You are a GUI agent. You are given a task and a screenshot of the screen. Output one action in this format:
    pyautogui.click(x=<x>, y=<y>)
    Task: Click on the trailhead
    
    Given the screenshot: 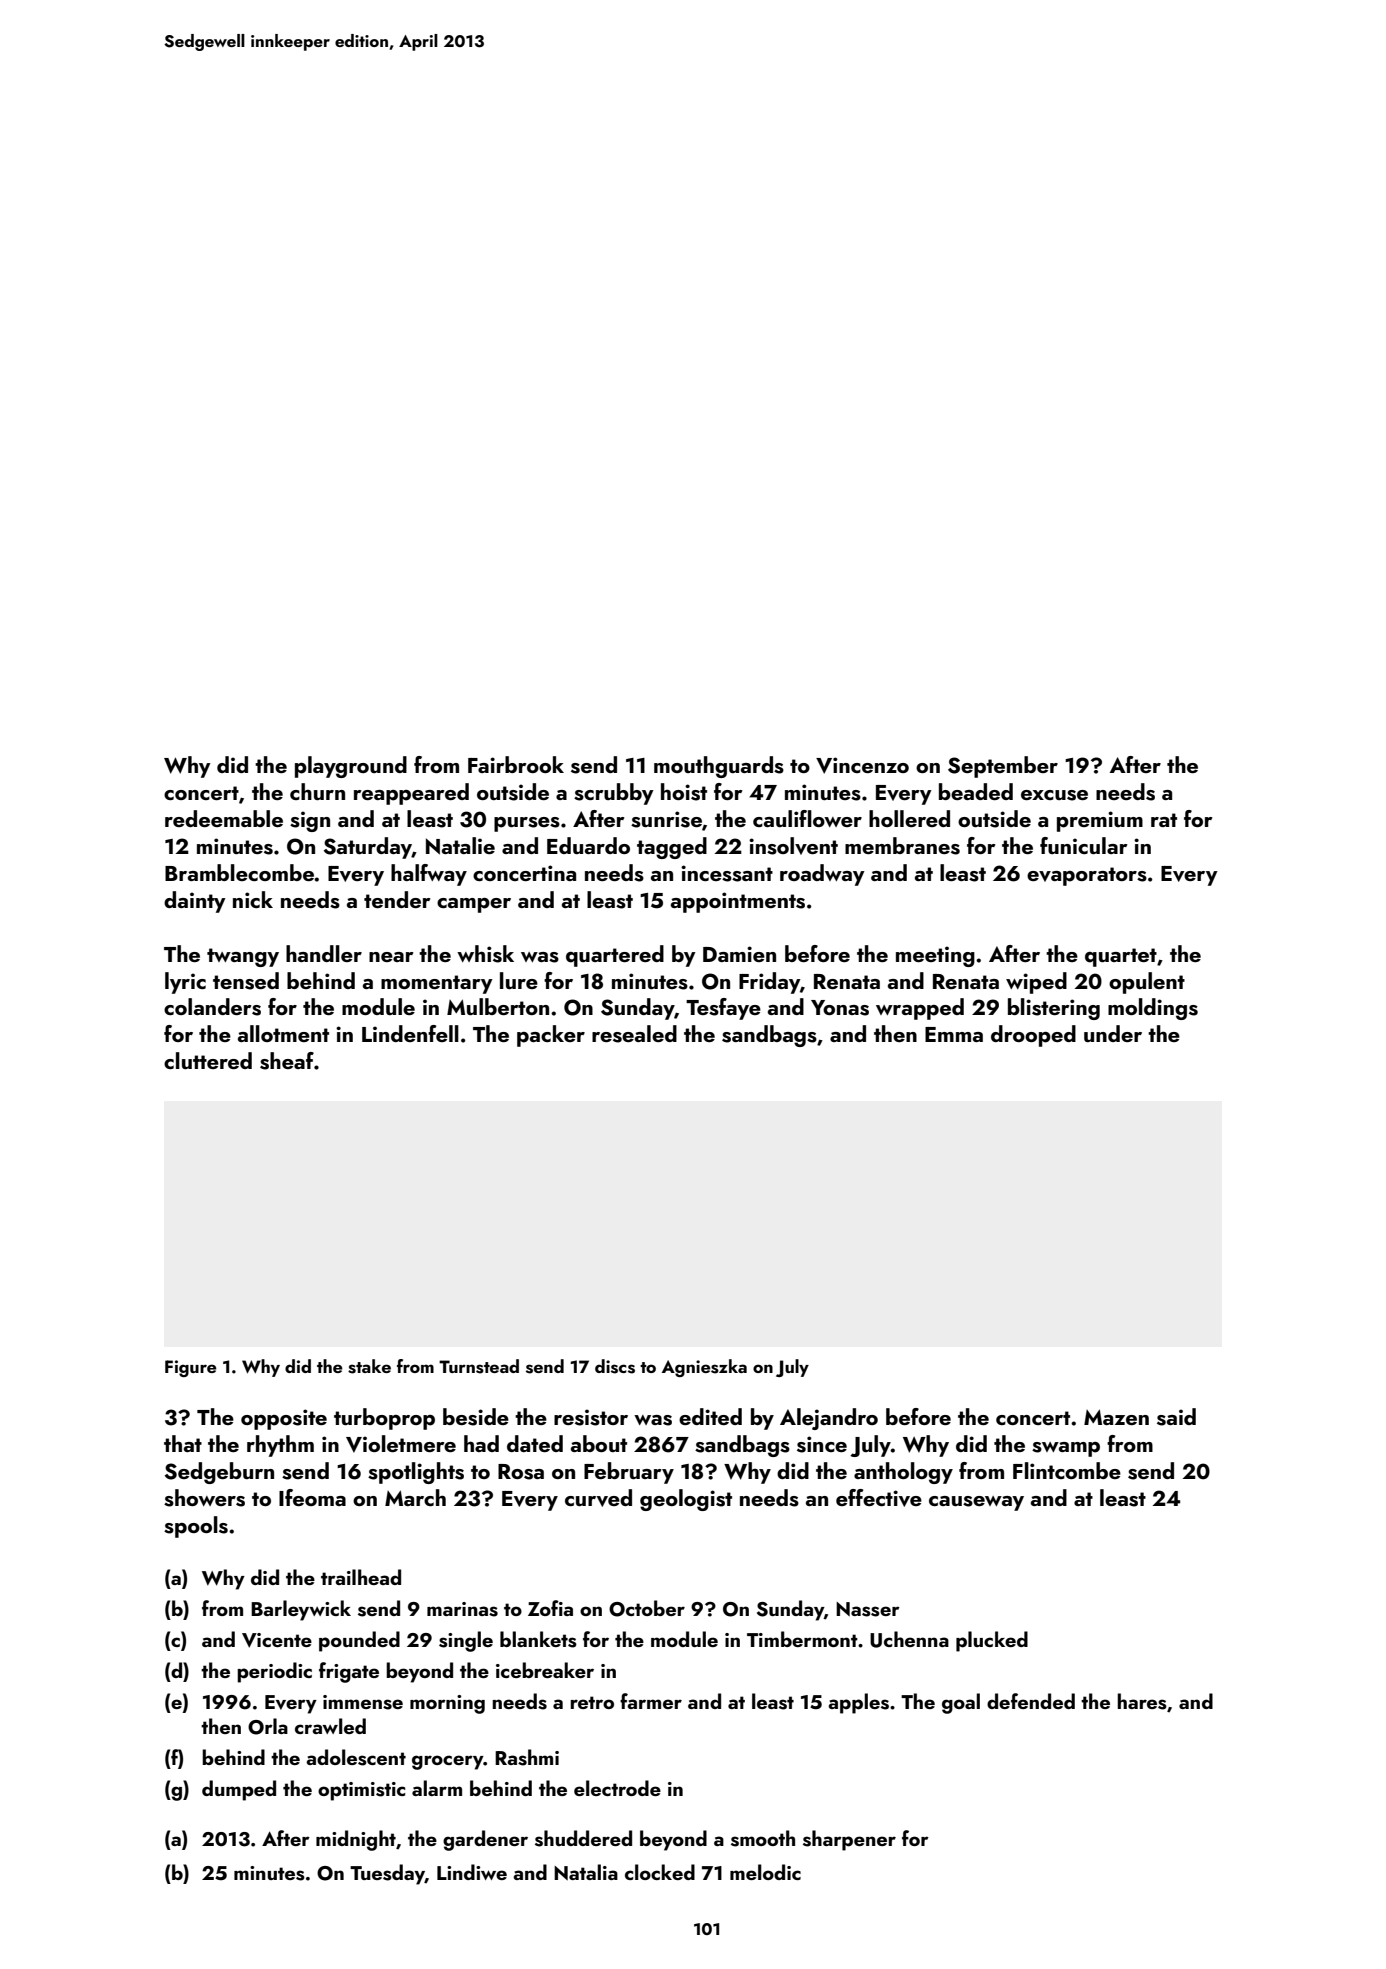 What is the action you would take?
    pyautogui.click(x=361, y=1577)
